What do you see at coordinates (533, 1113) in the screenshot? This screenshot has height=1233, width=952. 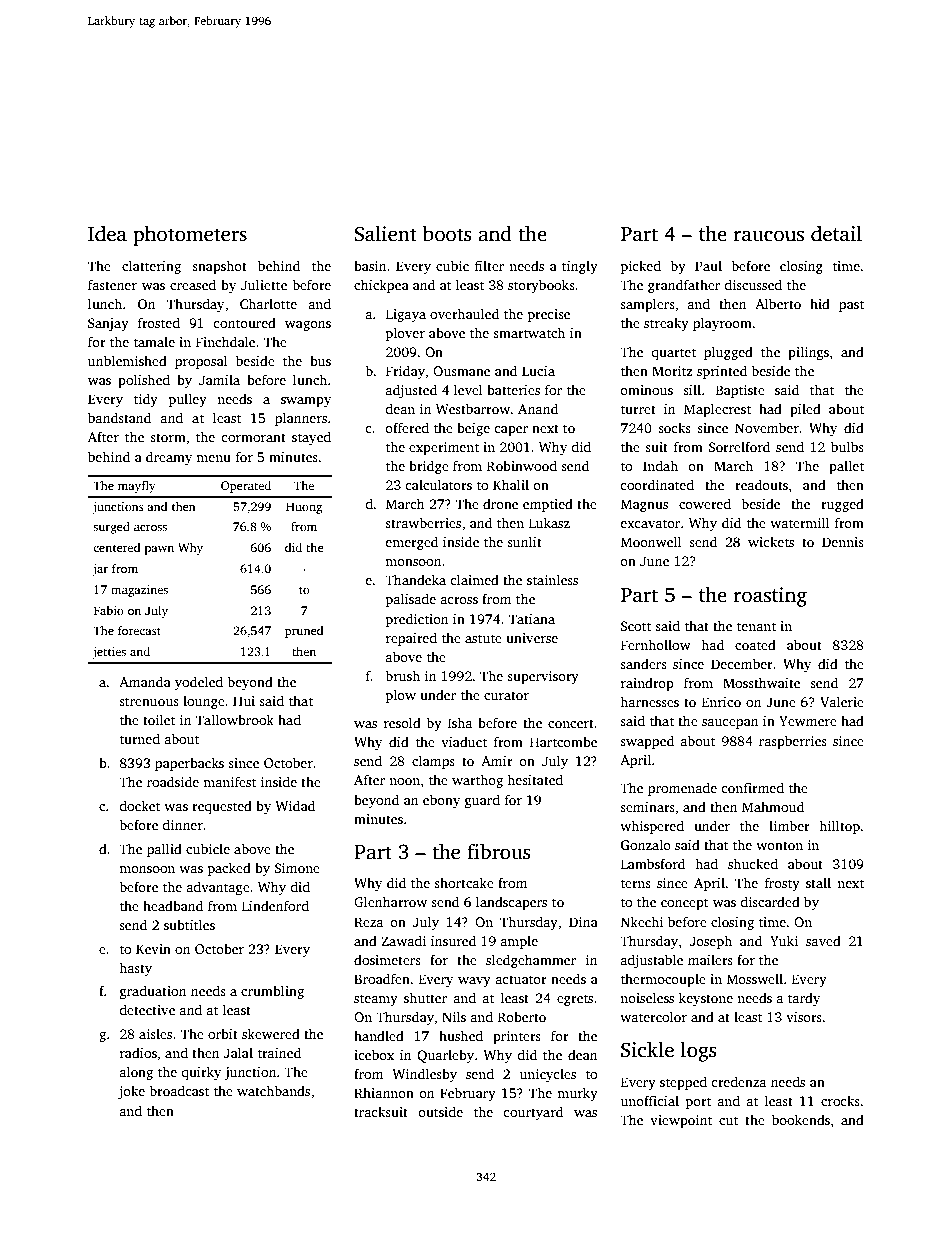 I see `courtyard` at bounding box center [533, 1113].
